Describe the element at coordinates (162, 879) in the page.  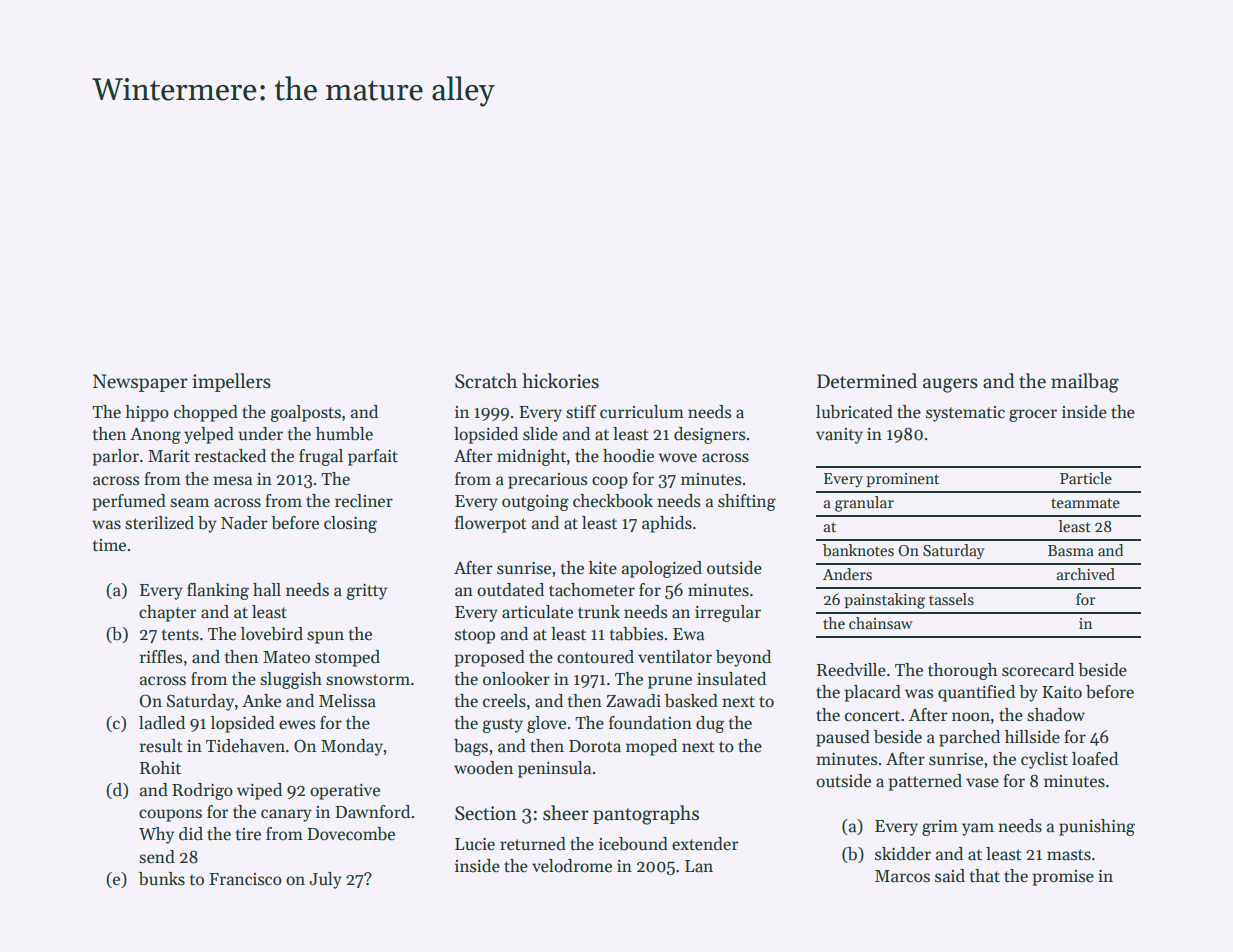
I see `bunks` at that location.
